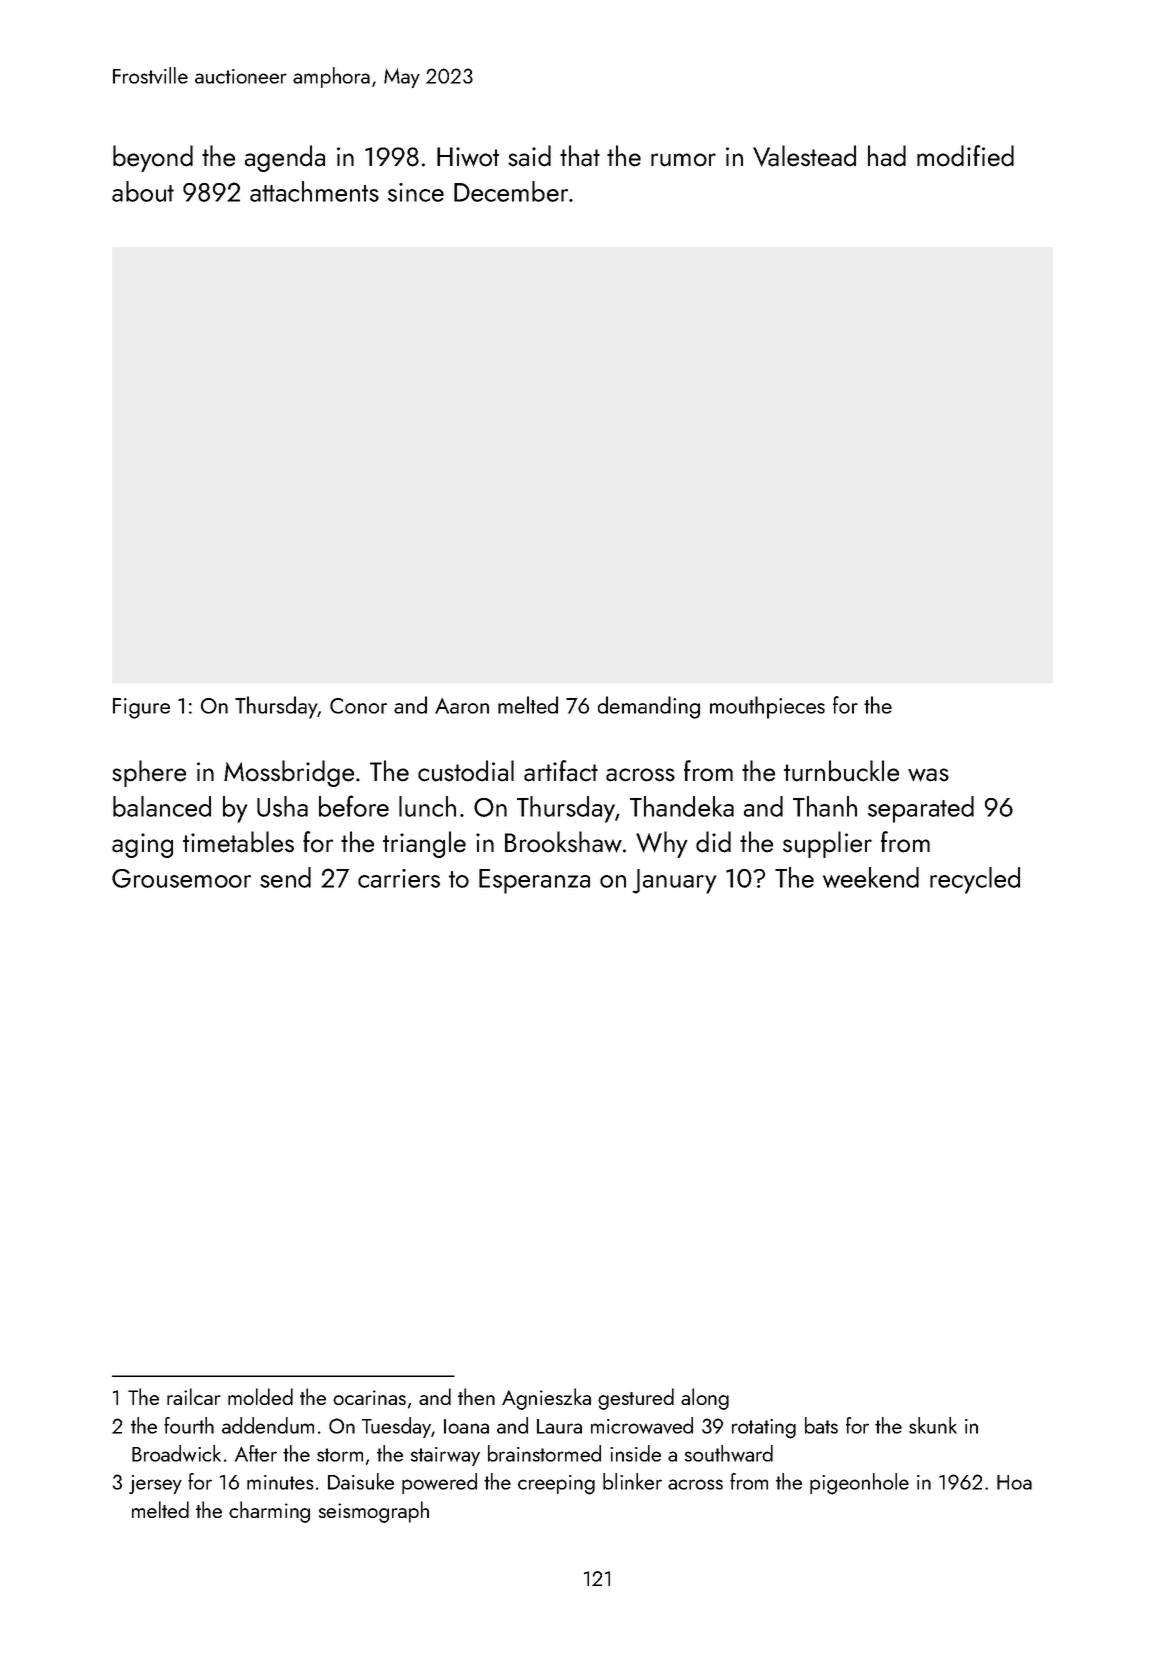 The image size is (1165, 1654). What do you see at coordinates (141, 708) in the image?
I see `Figure` at bounding box center [141, 708].
